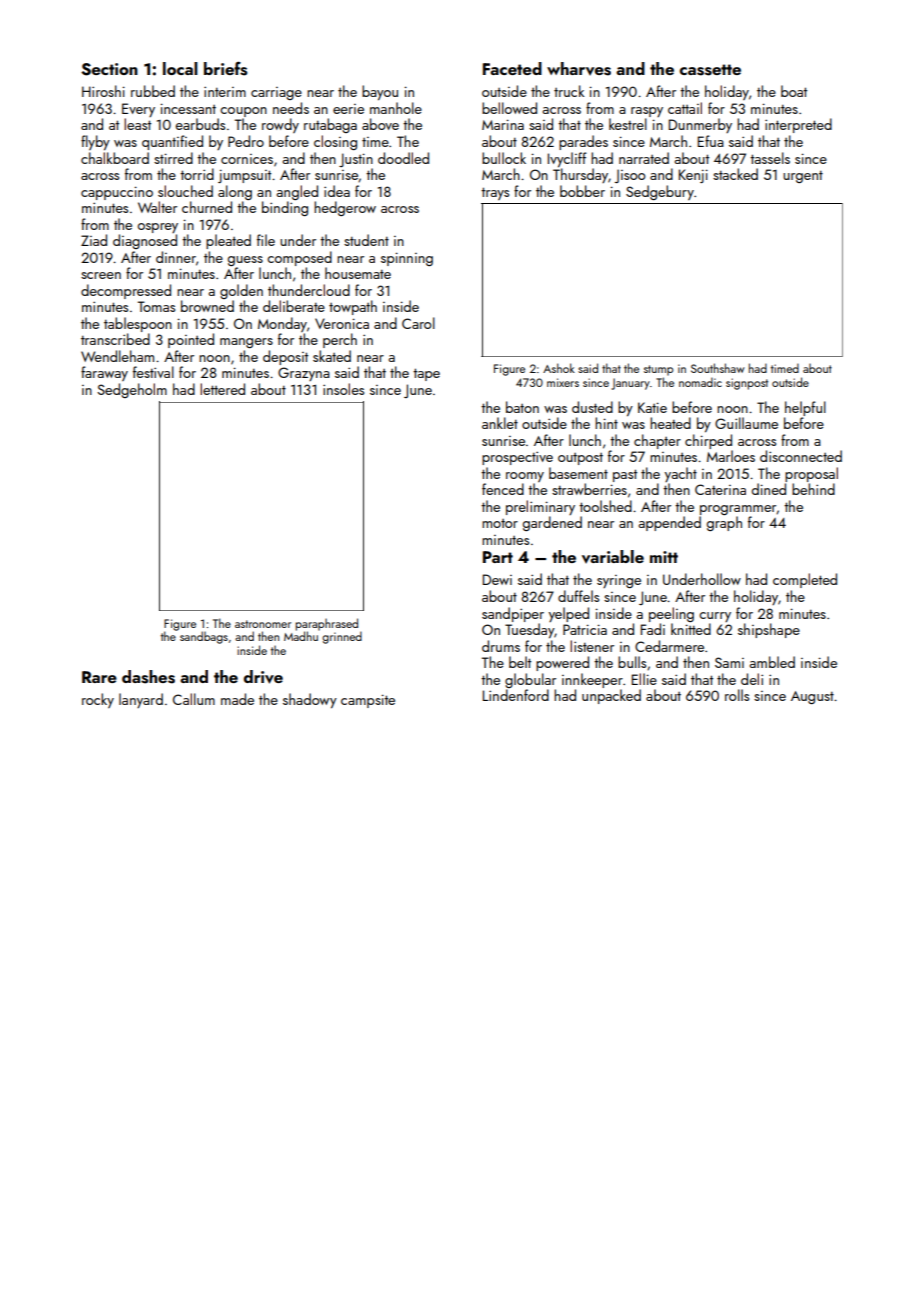 Image resolution: width=924 pixels, height=1308 pixels. What do you see at coordinates (801, 456) in the image?
I see `disconnected` at bounding box center [801, 456].
